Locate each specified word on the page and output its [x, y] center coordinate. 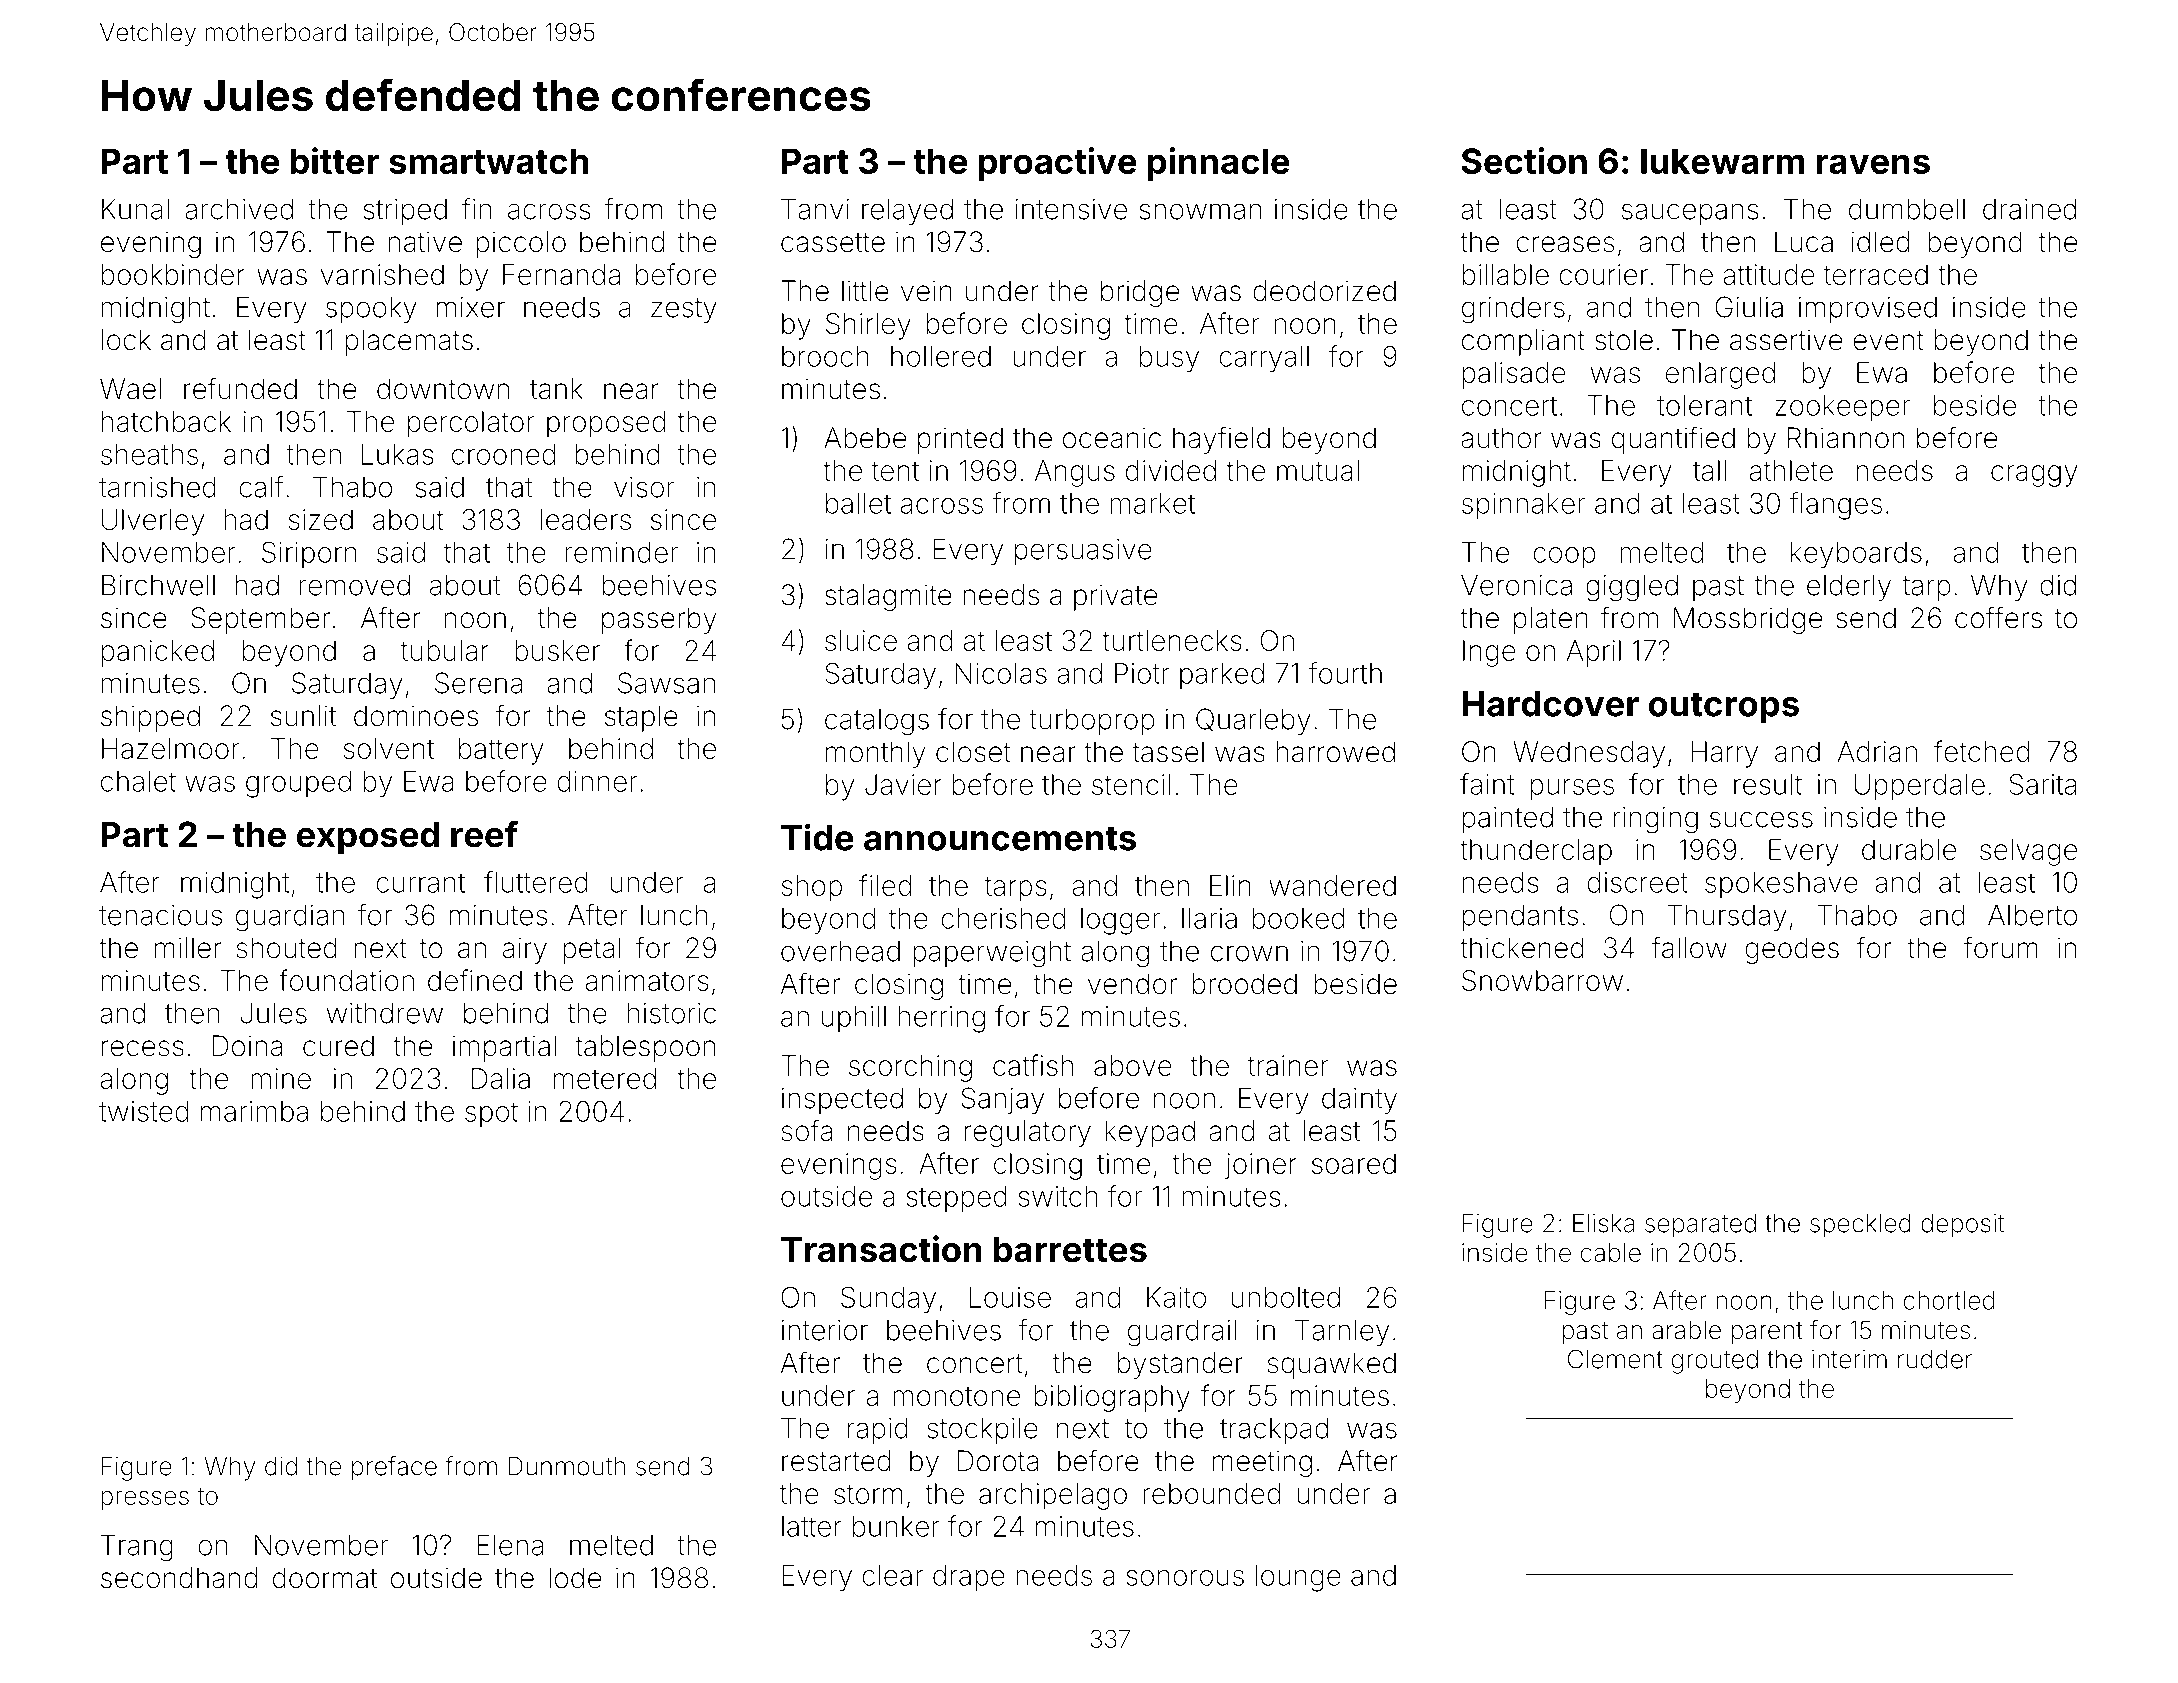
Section [1524, 160]
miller [188, 948]
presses [145, 1500]
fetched [1981, 751]
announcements [1000, 839]
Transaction [881, 1249]
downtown [443, 389]
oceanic [1112, 438]
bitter [335, 160]
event [1888, 341]
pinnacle [1219, 164]
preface [394, 1468]
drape [969, 1578]
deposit [1962, 1226]
